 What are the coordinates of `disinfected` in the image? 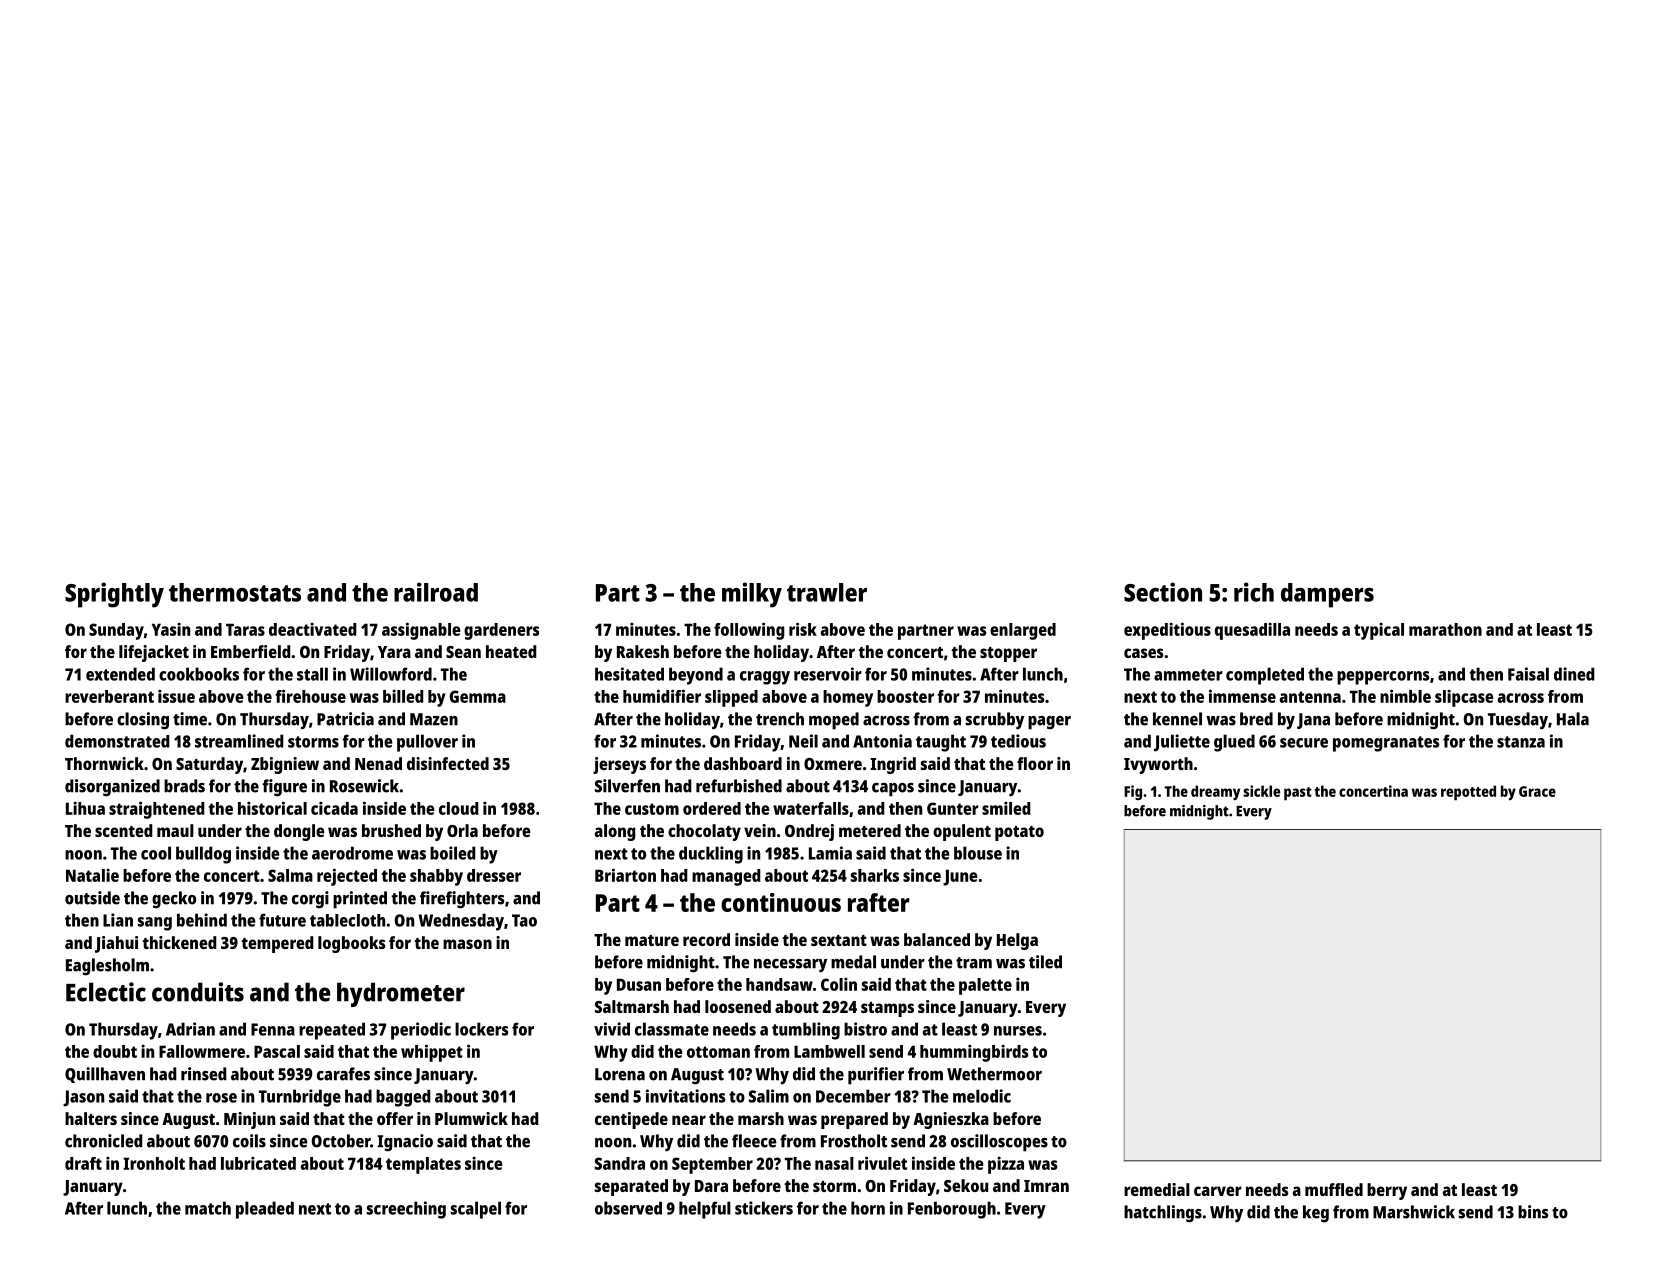 It's located at (448, 763).
